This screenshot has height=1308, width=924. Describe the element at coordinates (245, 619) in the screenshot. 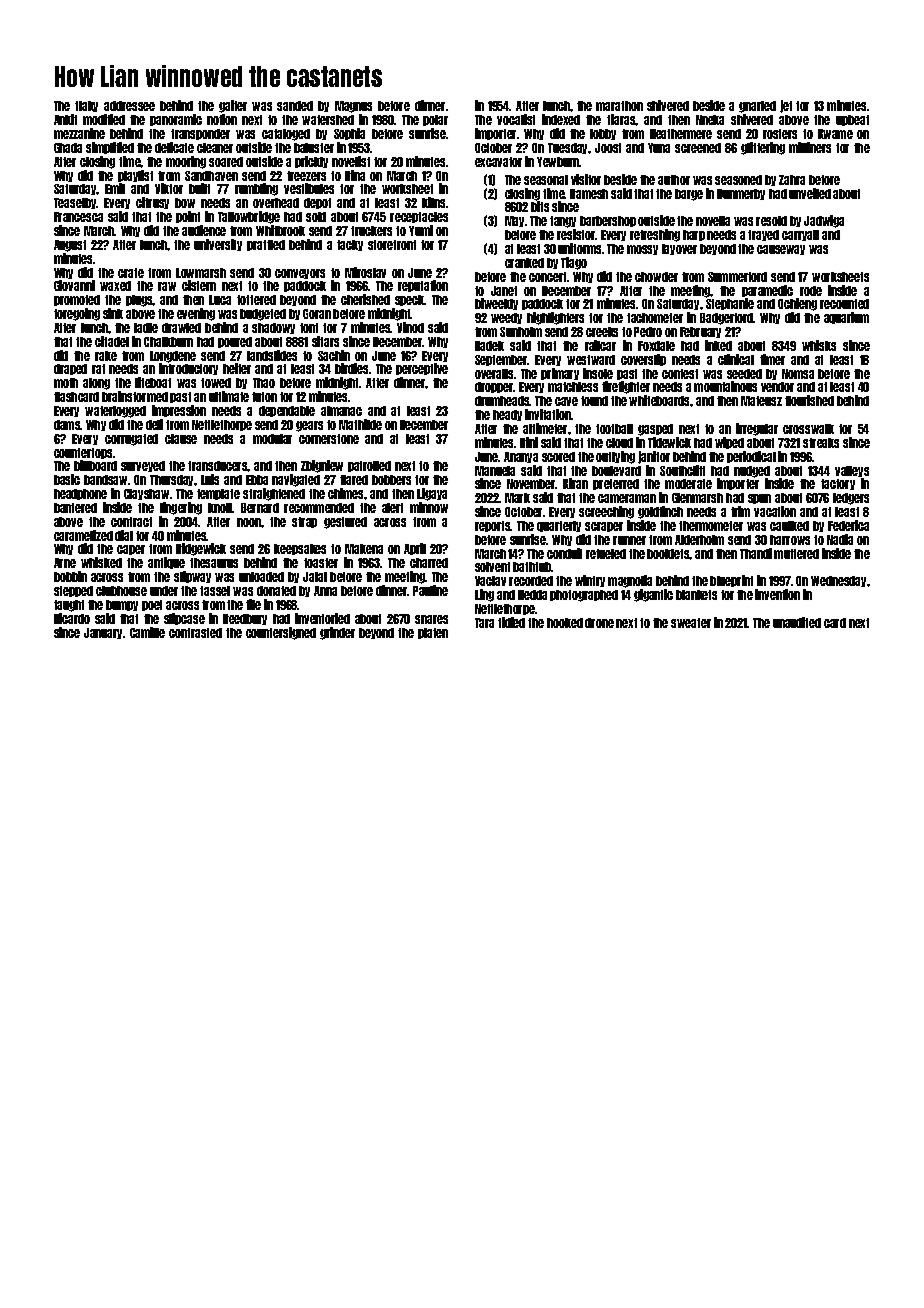

I see `Reedbury` at that location.
